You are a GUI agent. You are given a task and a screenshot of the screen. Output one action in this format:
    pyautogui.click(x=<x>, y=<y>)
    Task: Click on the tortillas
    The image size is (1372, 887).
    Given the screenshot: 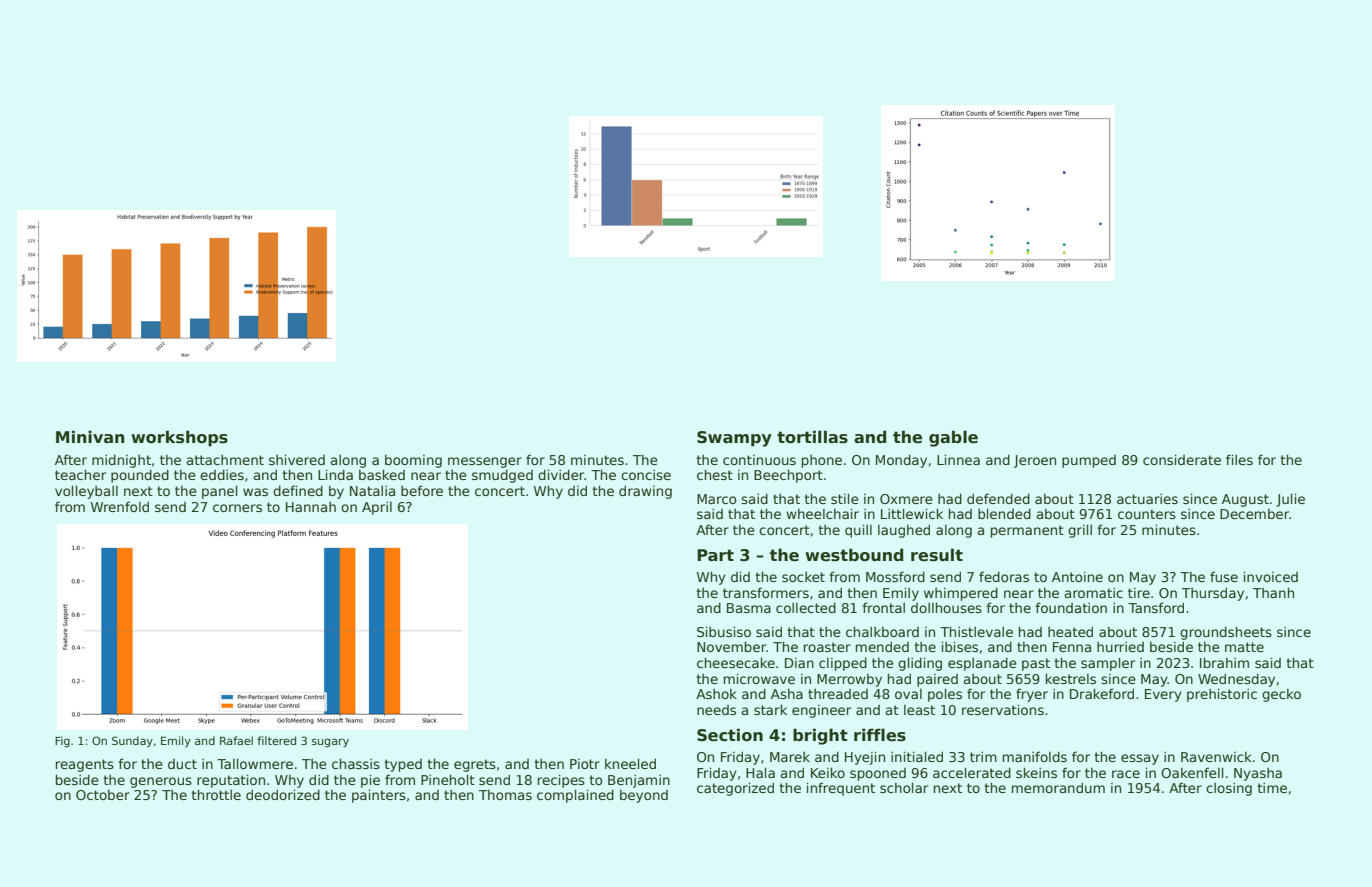 What is the action you would take?
    pyautogui.click(x=812, y=437)
